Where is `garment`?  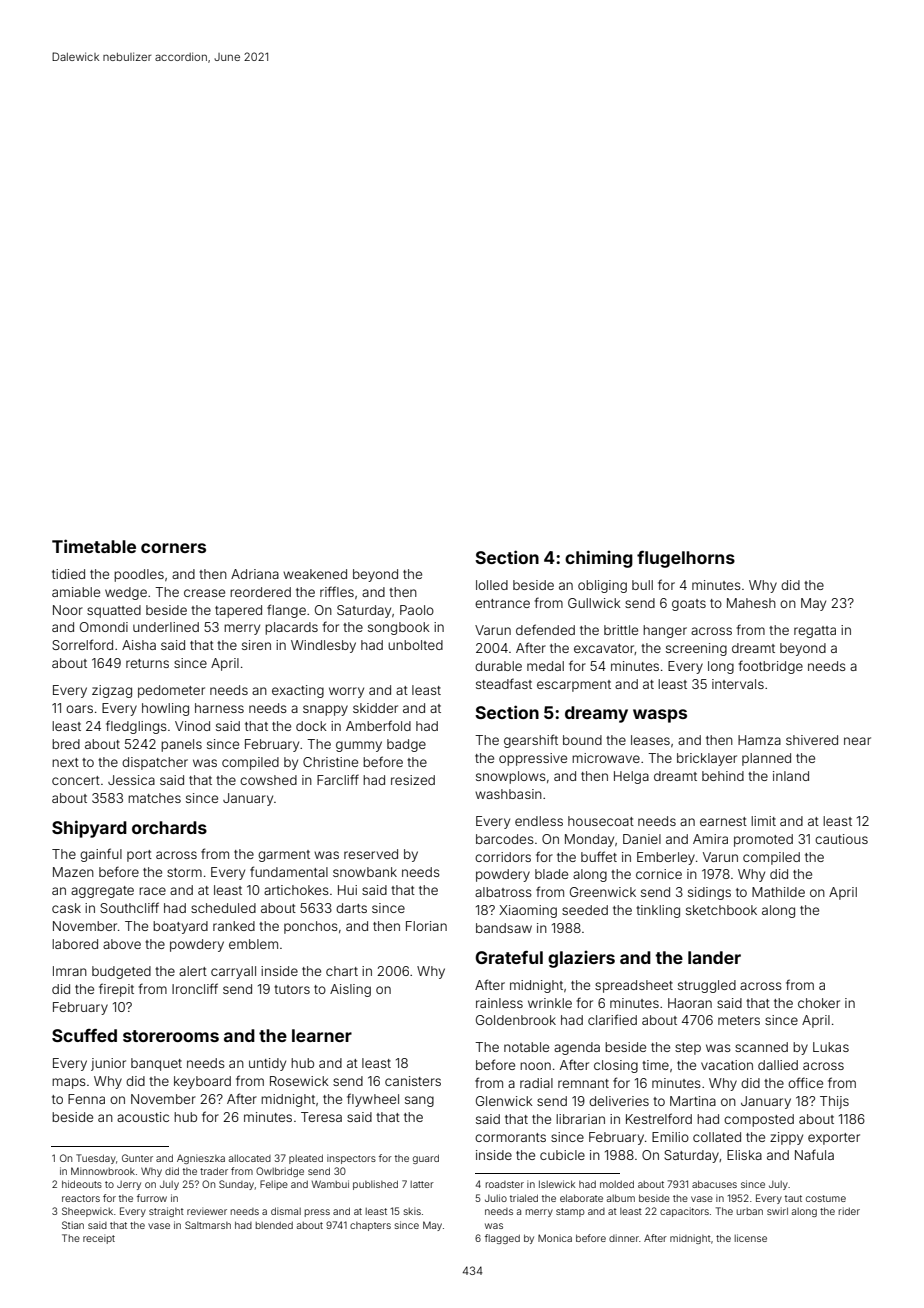 garment is located at coordinates (284, 856).
